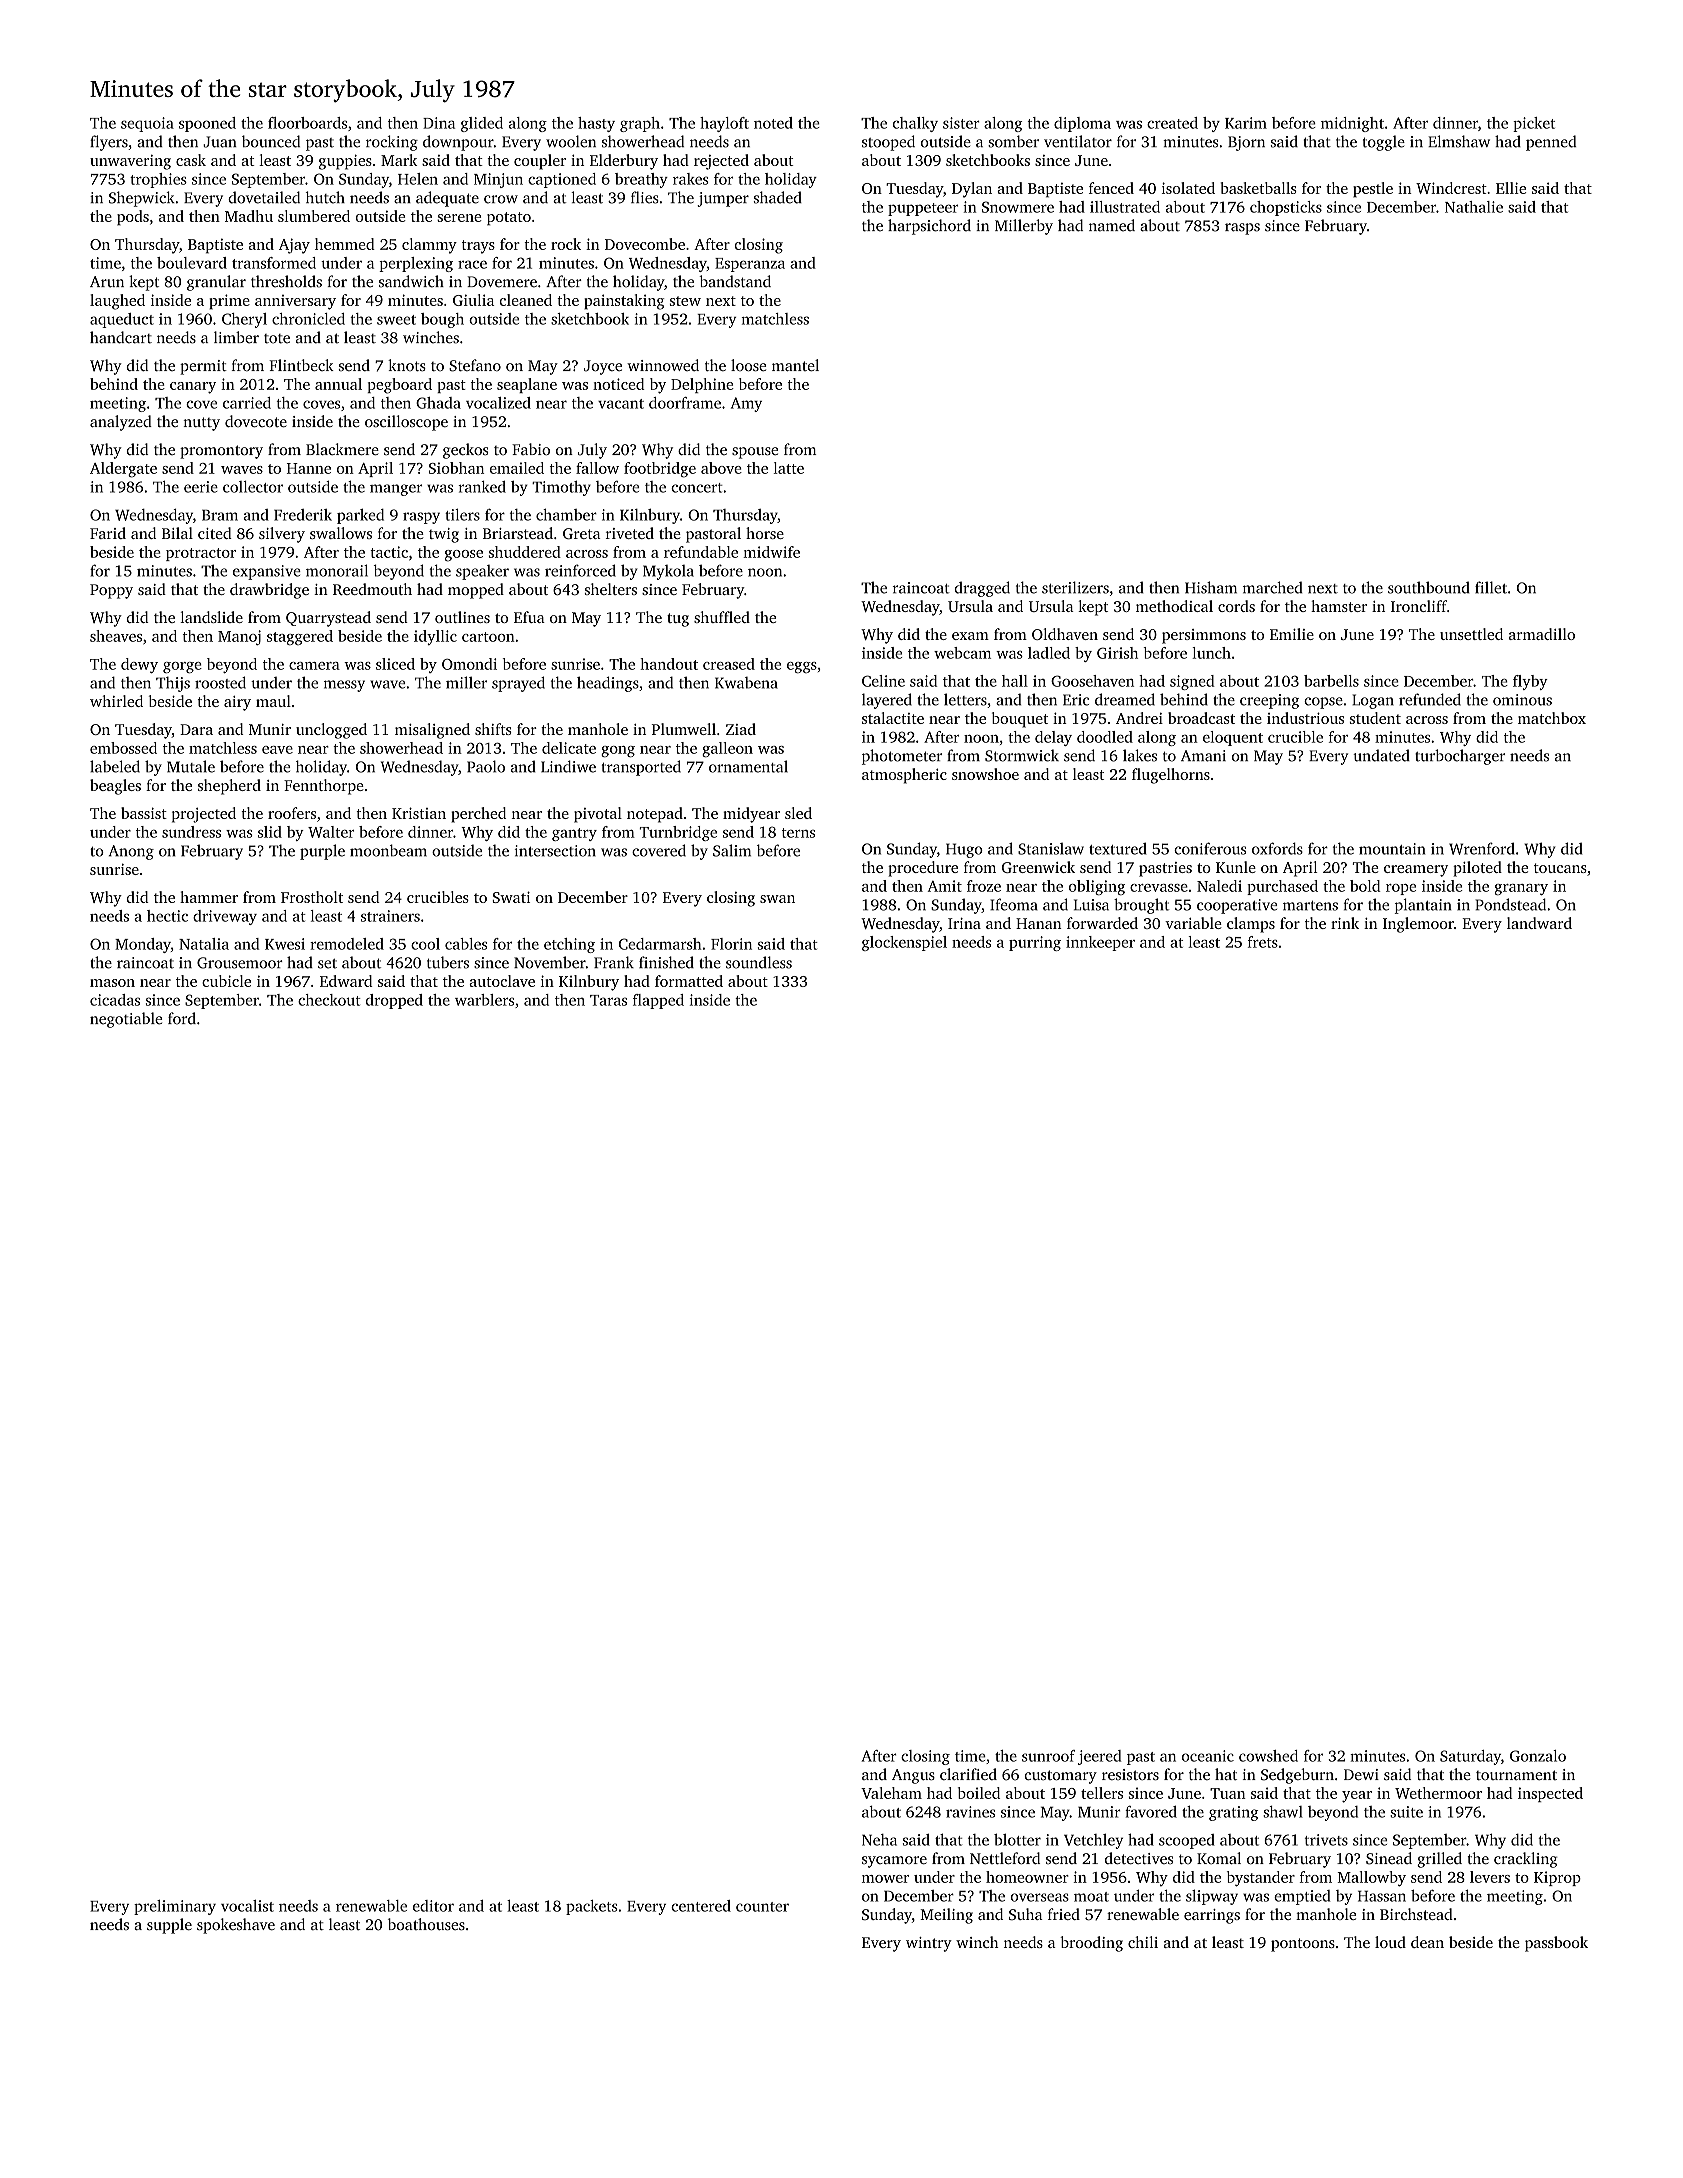  Describe the element at coordinates (1439, 1860) in the screenshot. I see `grilled` at that location.
